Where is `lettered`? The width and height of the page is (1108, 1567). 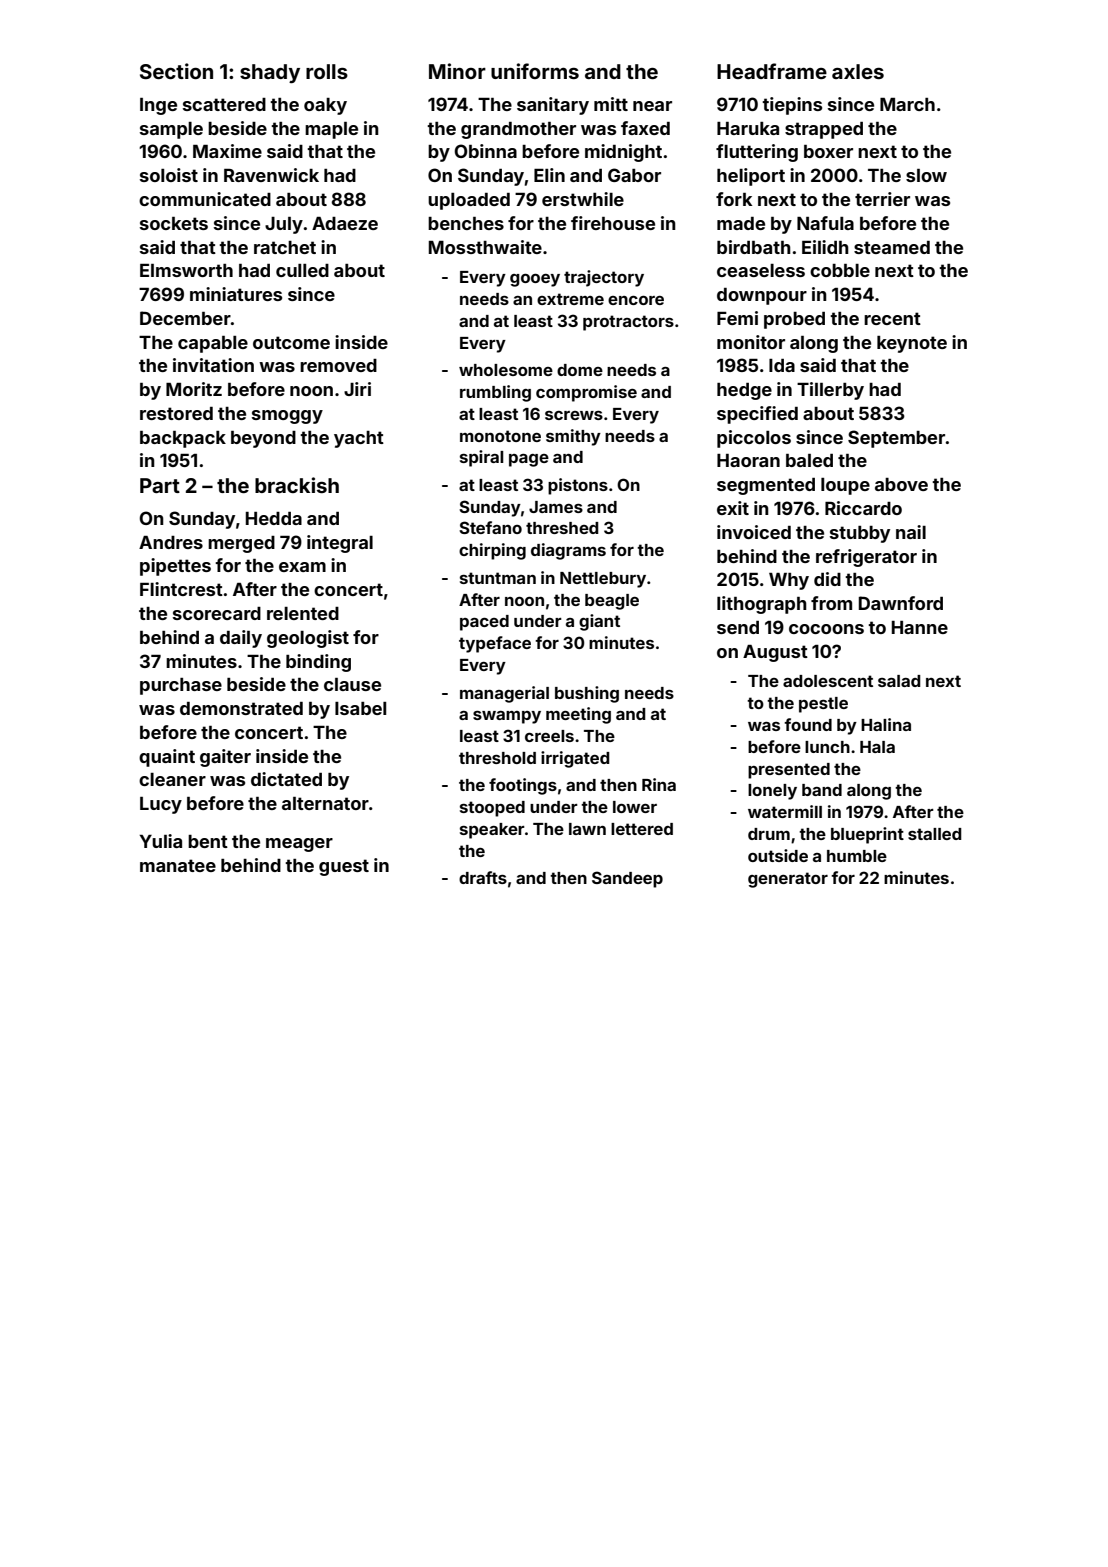 lettered is located at coordinates (642, 829).
